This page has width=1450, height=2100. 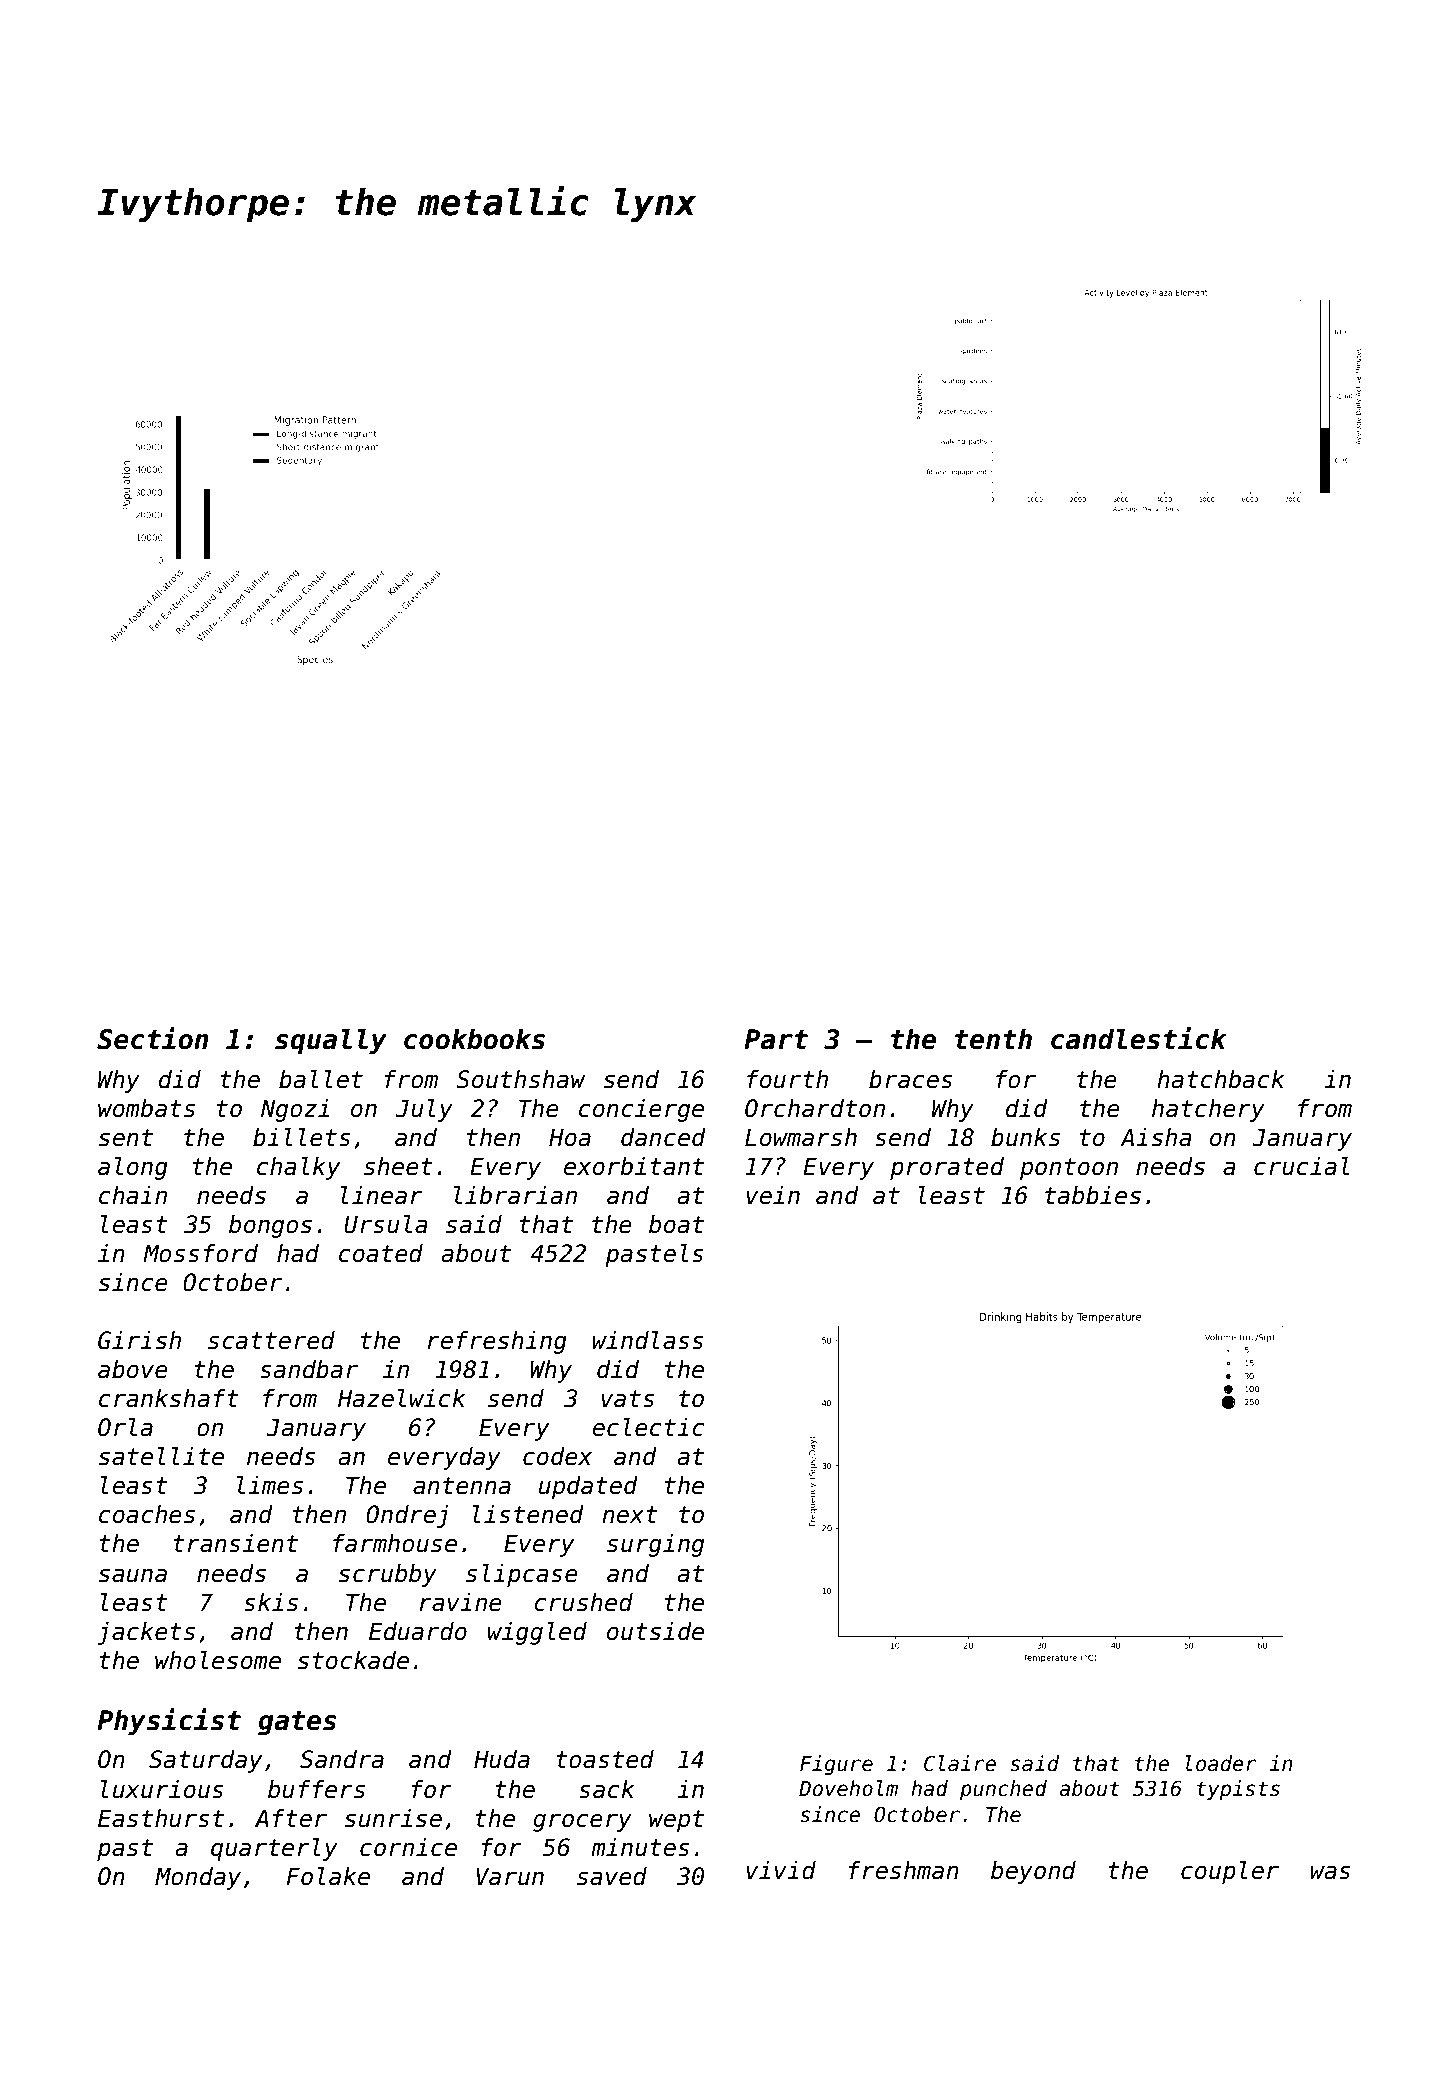 What do you see at coordinates (612, 1876) in the page?
I see `saved` at bounding box center [612, 1876].
